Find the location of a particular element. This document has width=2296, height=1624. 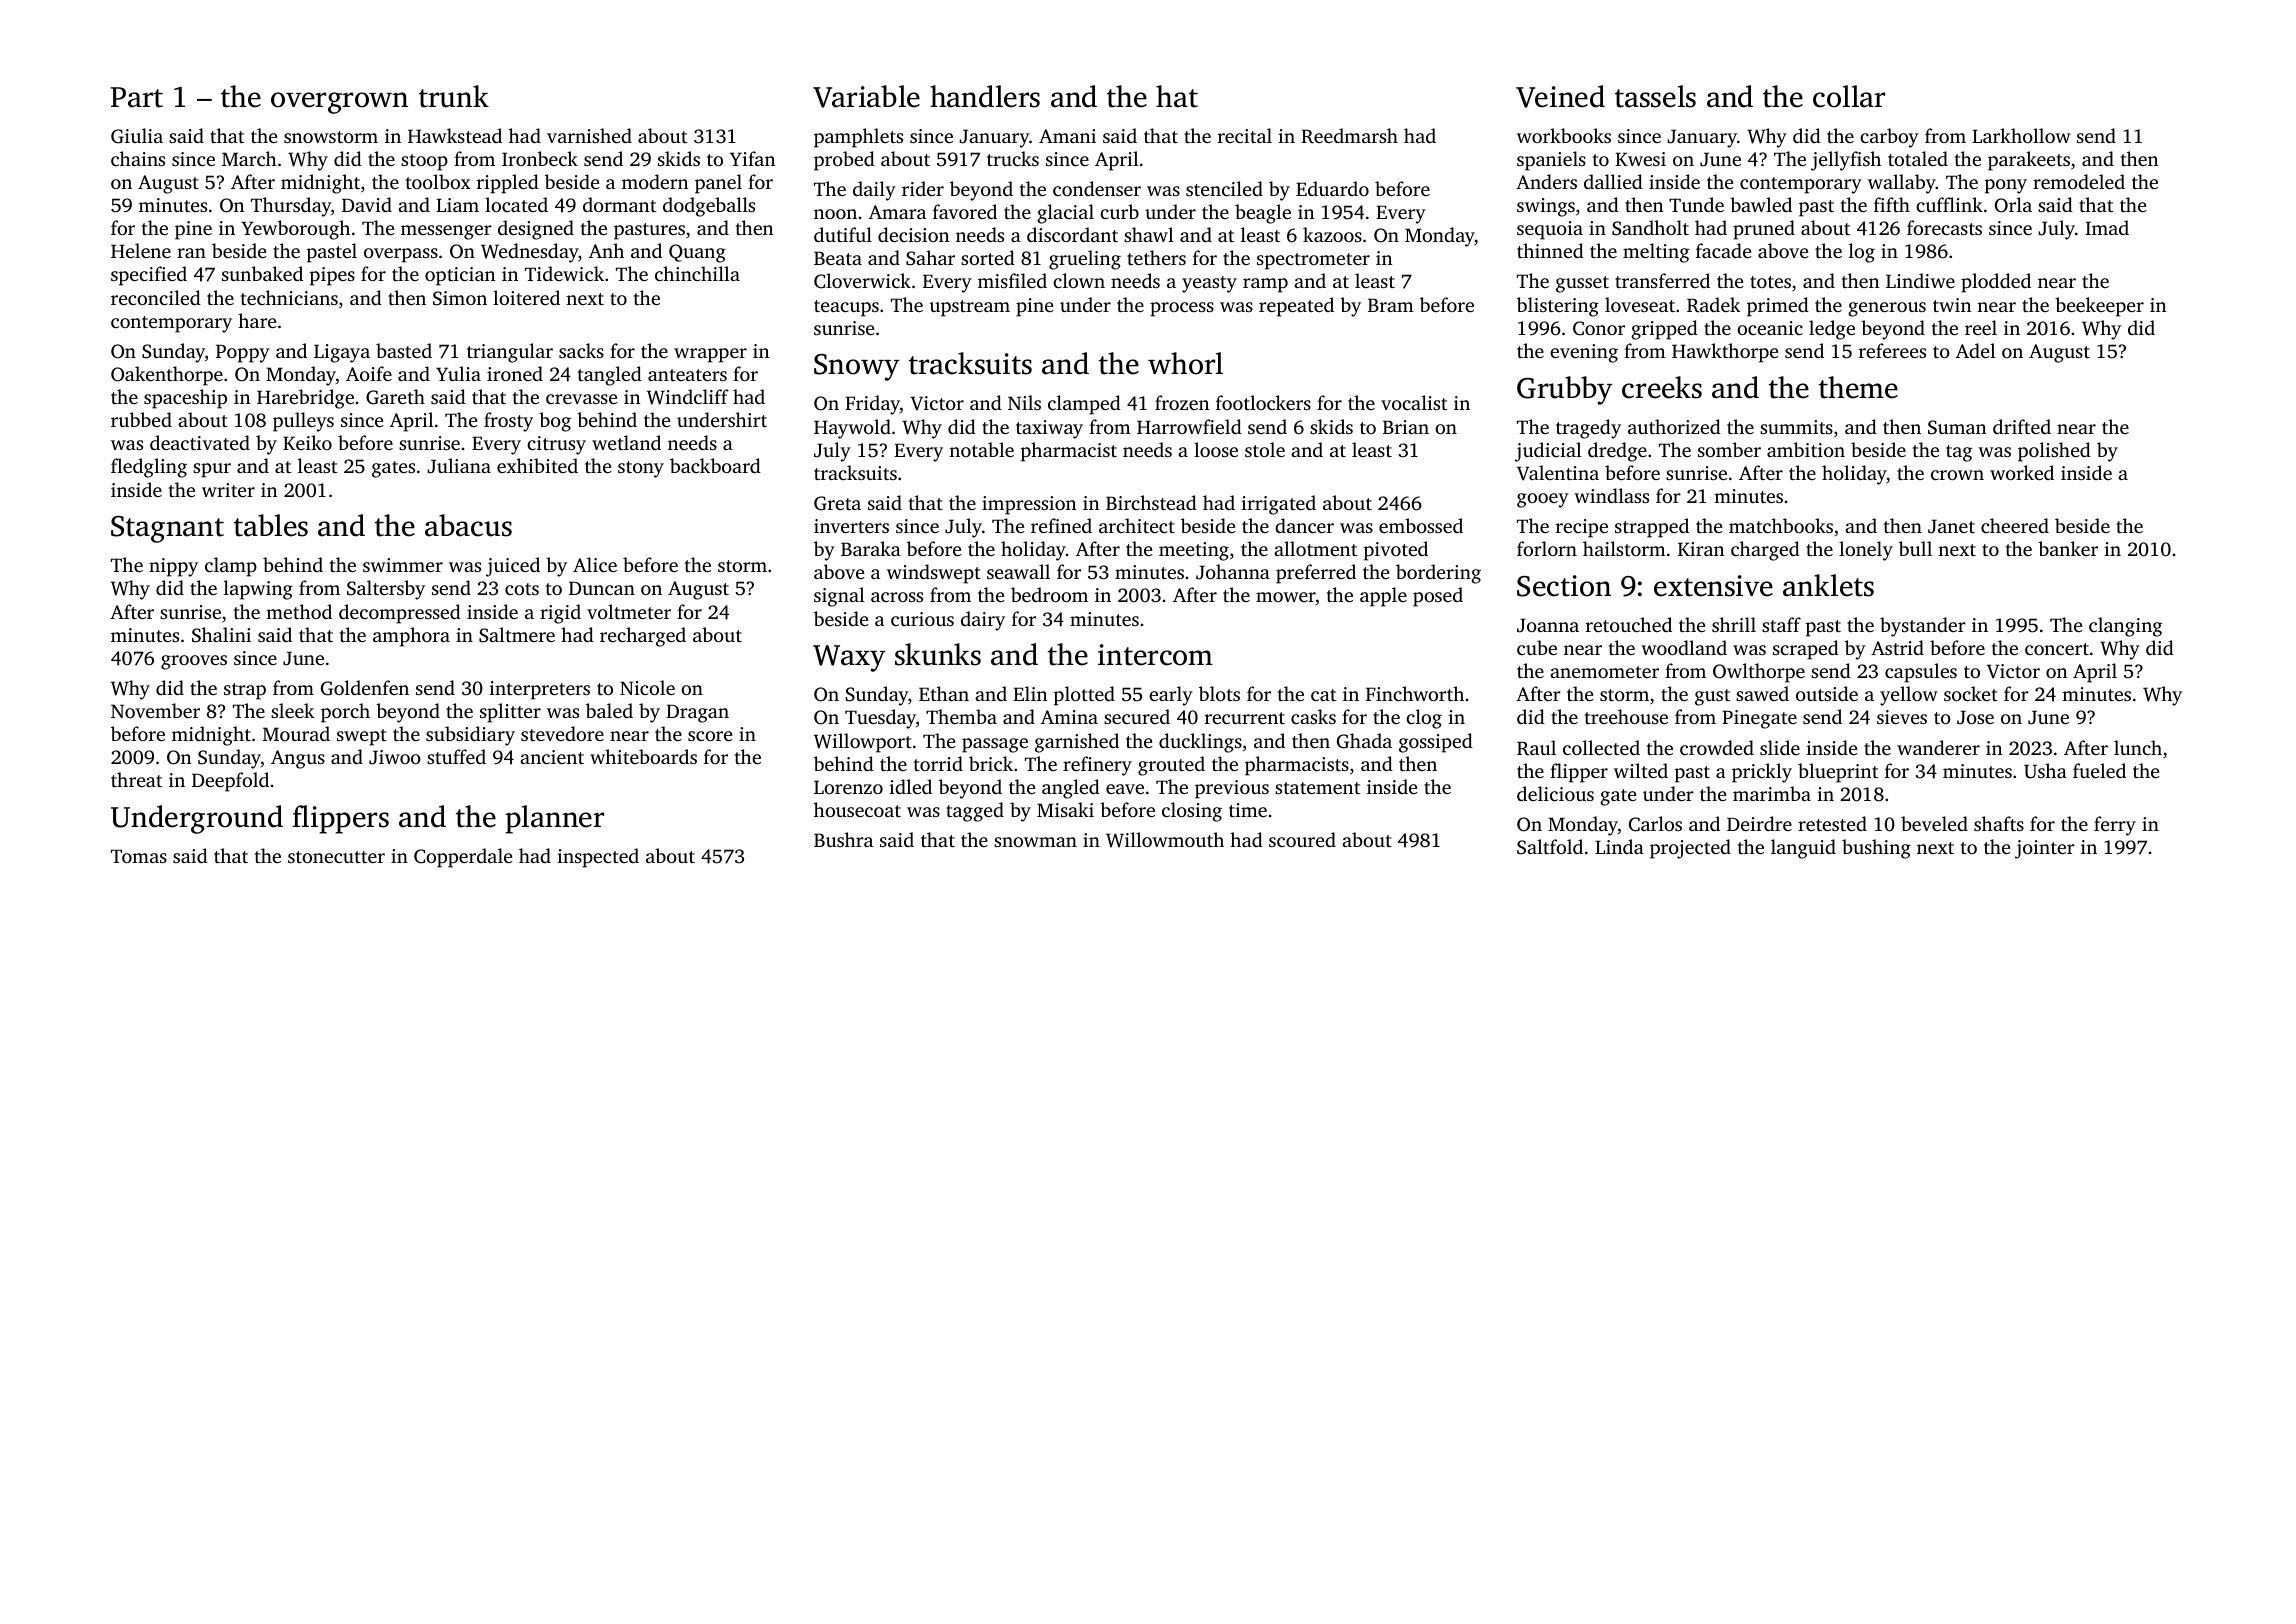

Baraka is located at coordinates (871, 548).
